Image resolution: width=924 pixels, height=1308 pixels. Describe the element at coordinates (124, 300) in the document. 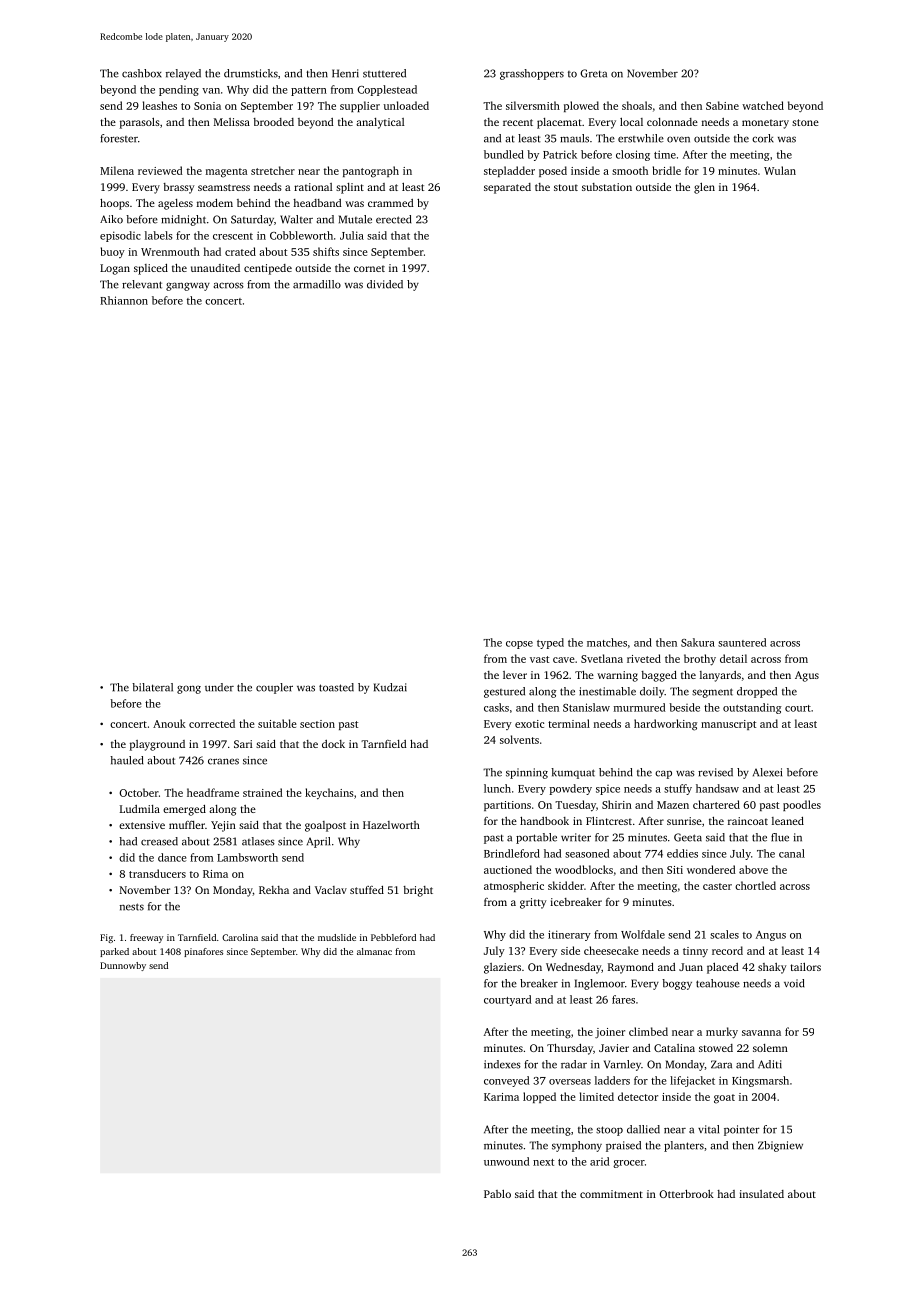

I see `Rhiannon` at that location.
